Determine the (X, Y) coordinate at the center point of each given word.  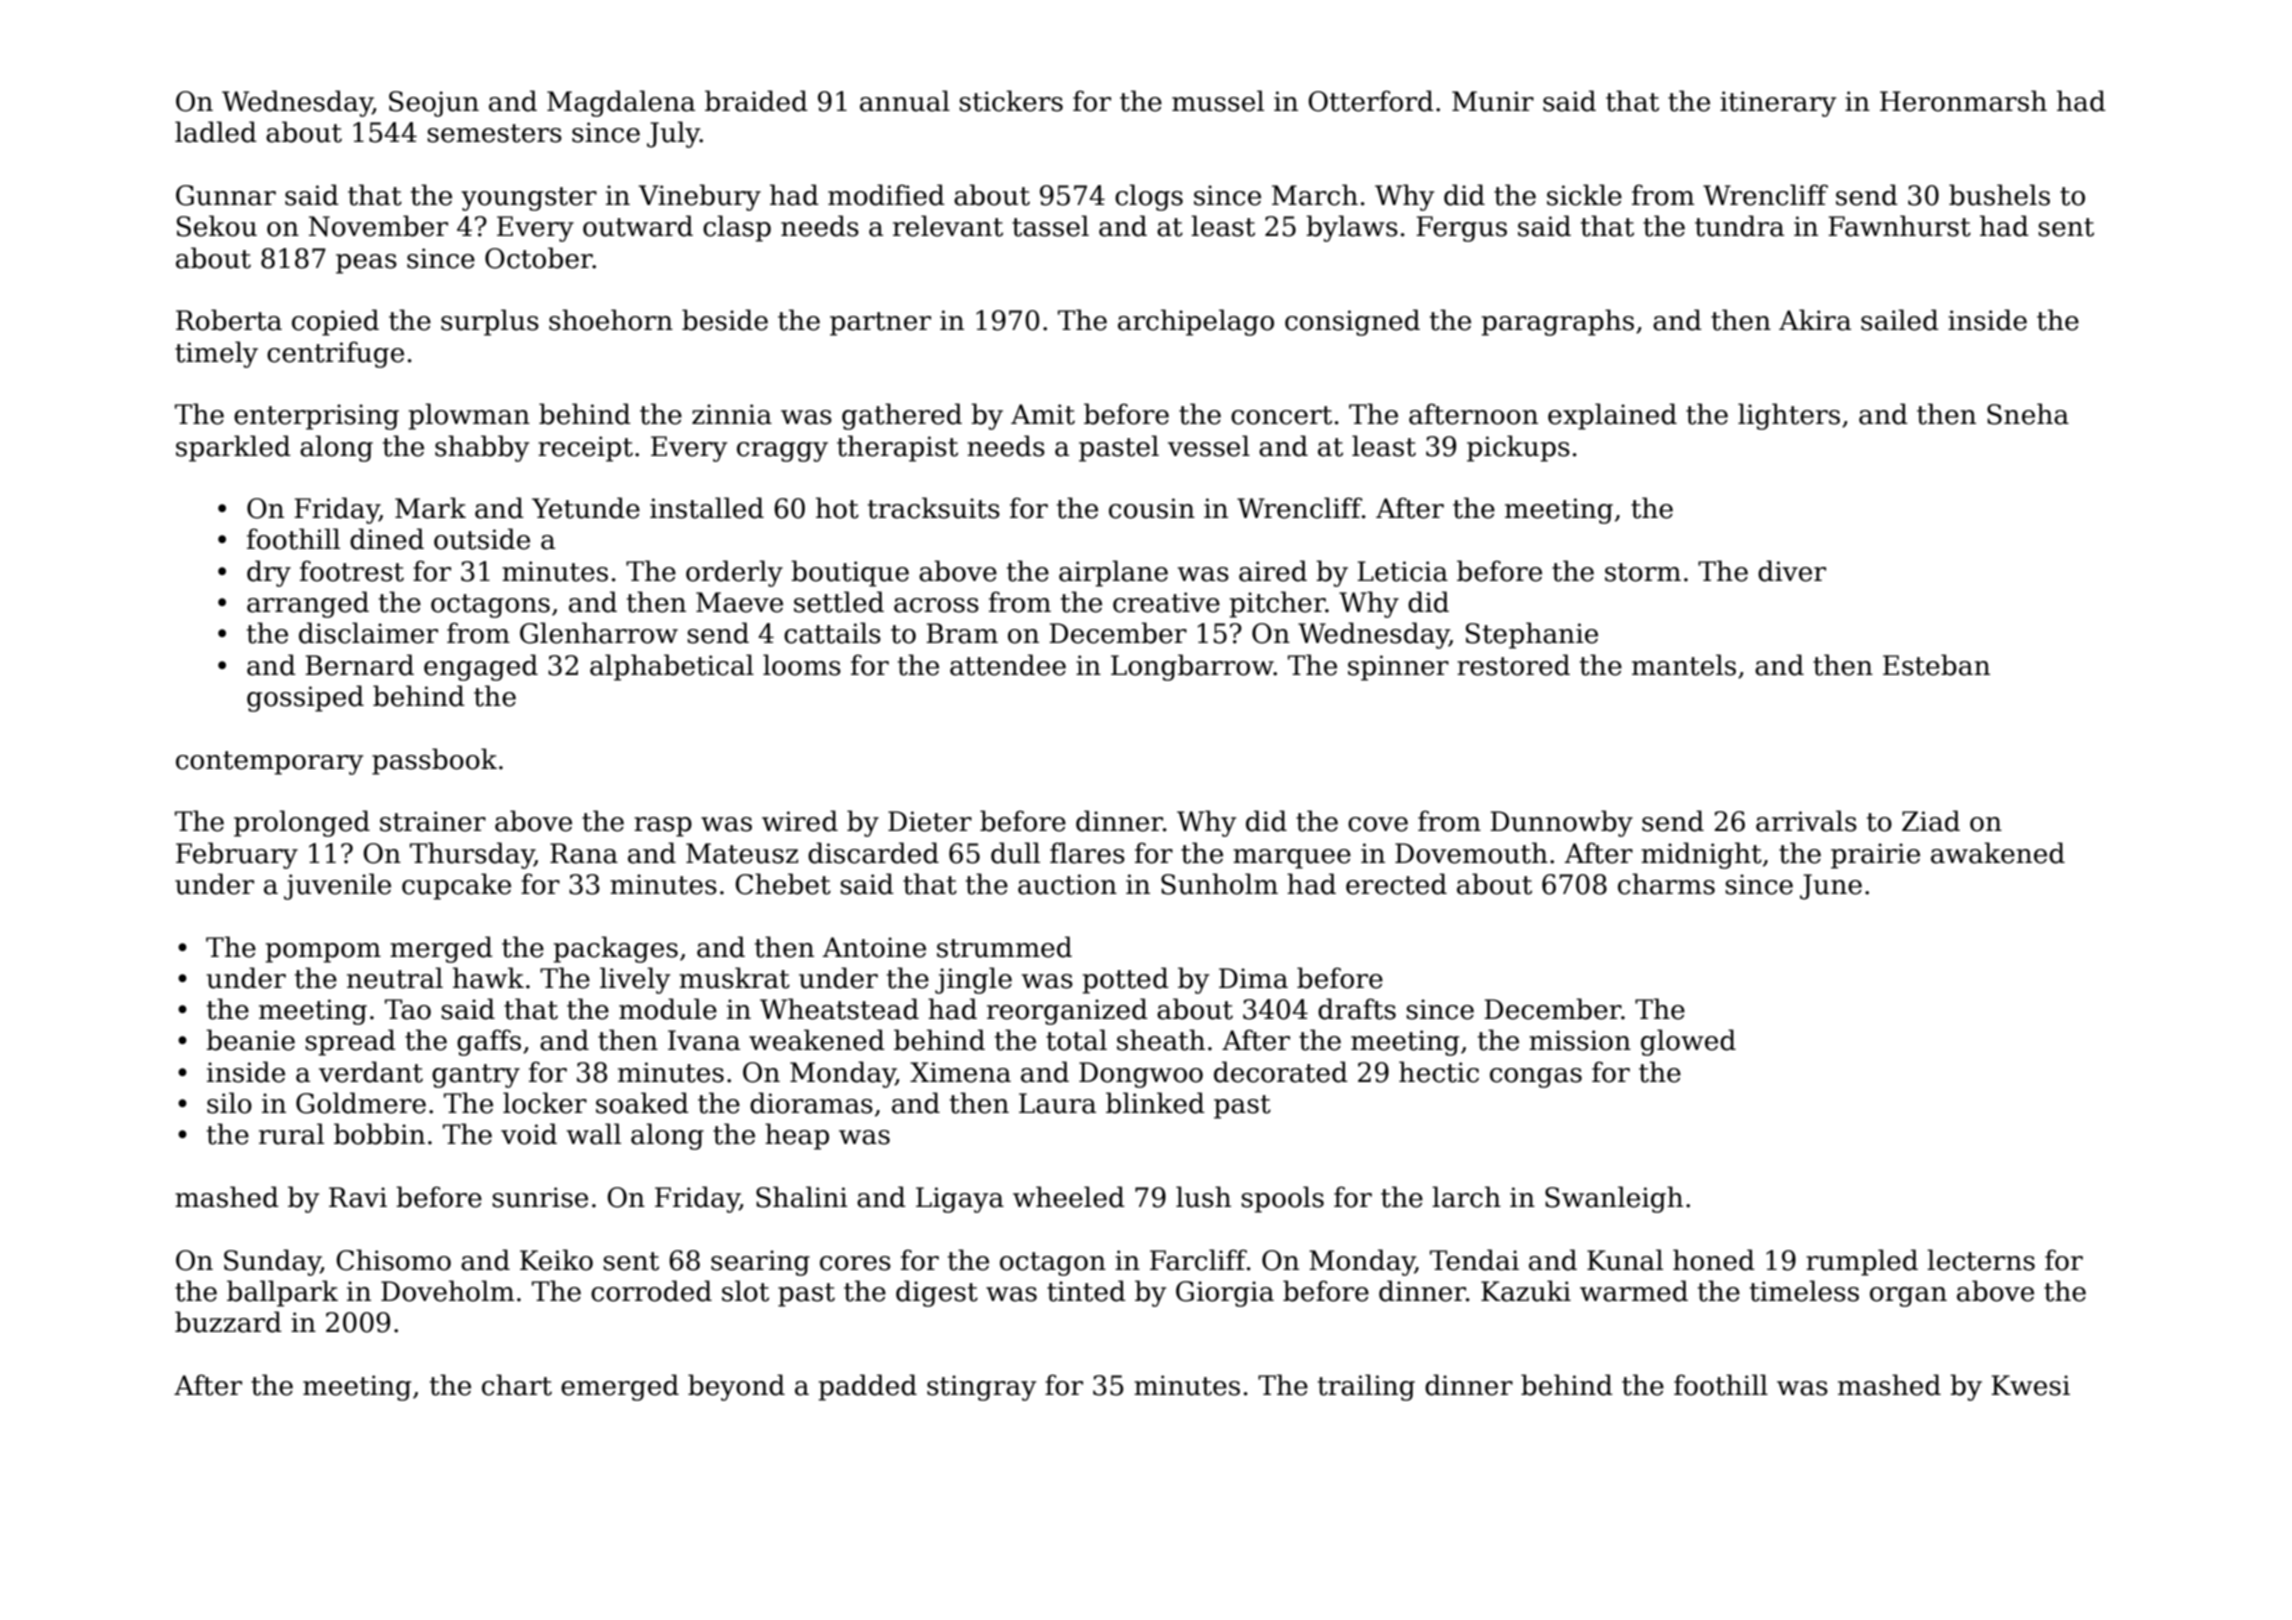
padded (867, 1387)
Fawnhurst (1899, 226)
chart (517, 1385)
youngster (529, 199)
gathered (902, 416)
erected (1396, 884)
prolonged (302, 823)
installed (707, 508)
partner (880, 324)
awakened (1998, 853)
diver (1792, 571)
